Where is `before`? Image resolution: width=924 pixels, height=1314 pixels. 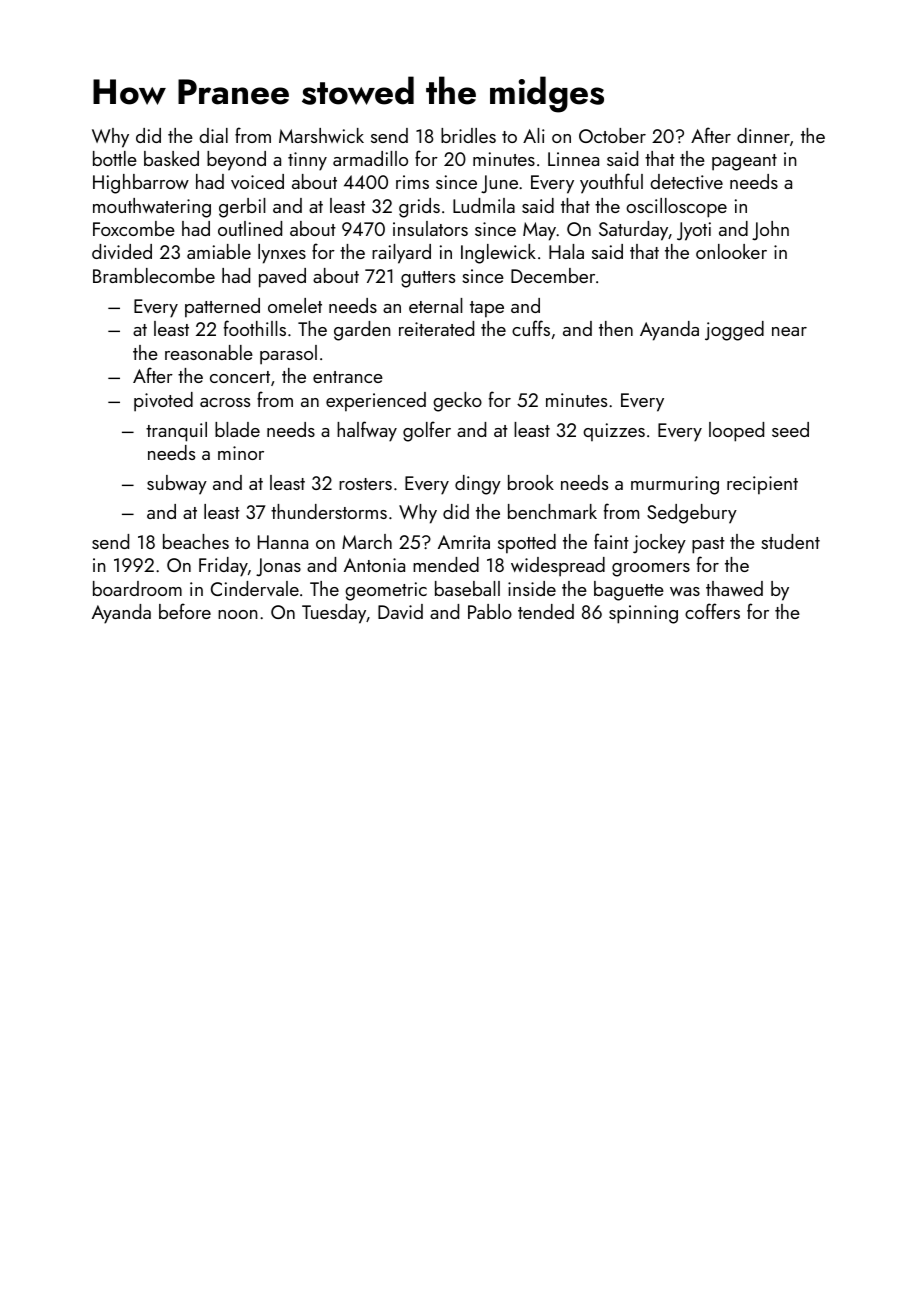 before is located at coordinates (185, 611).
